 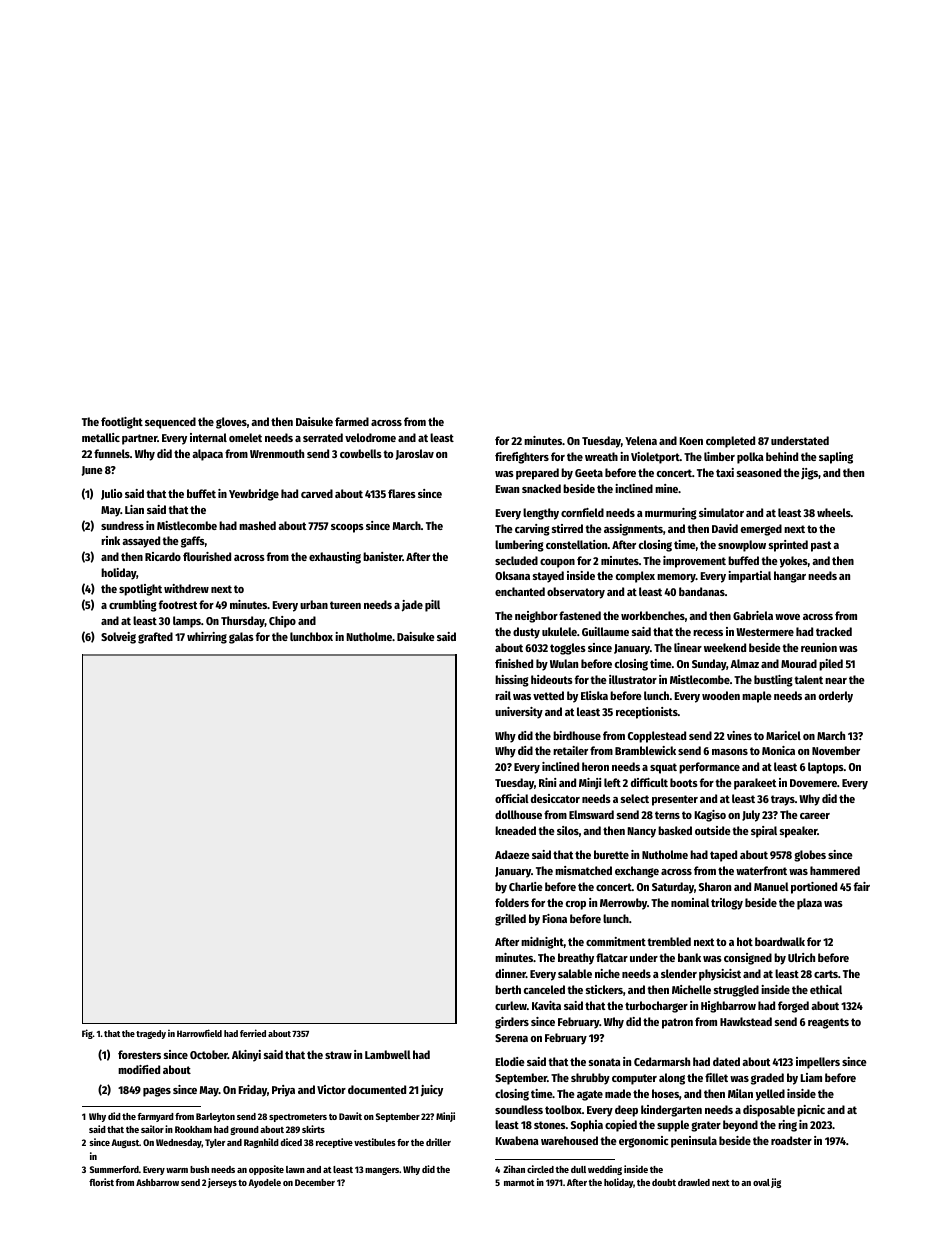 I want to click on flares, so click(x=402, y=493).
